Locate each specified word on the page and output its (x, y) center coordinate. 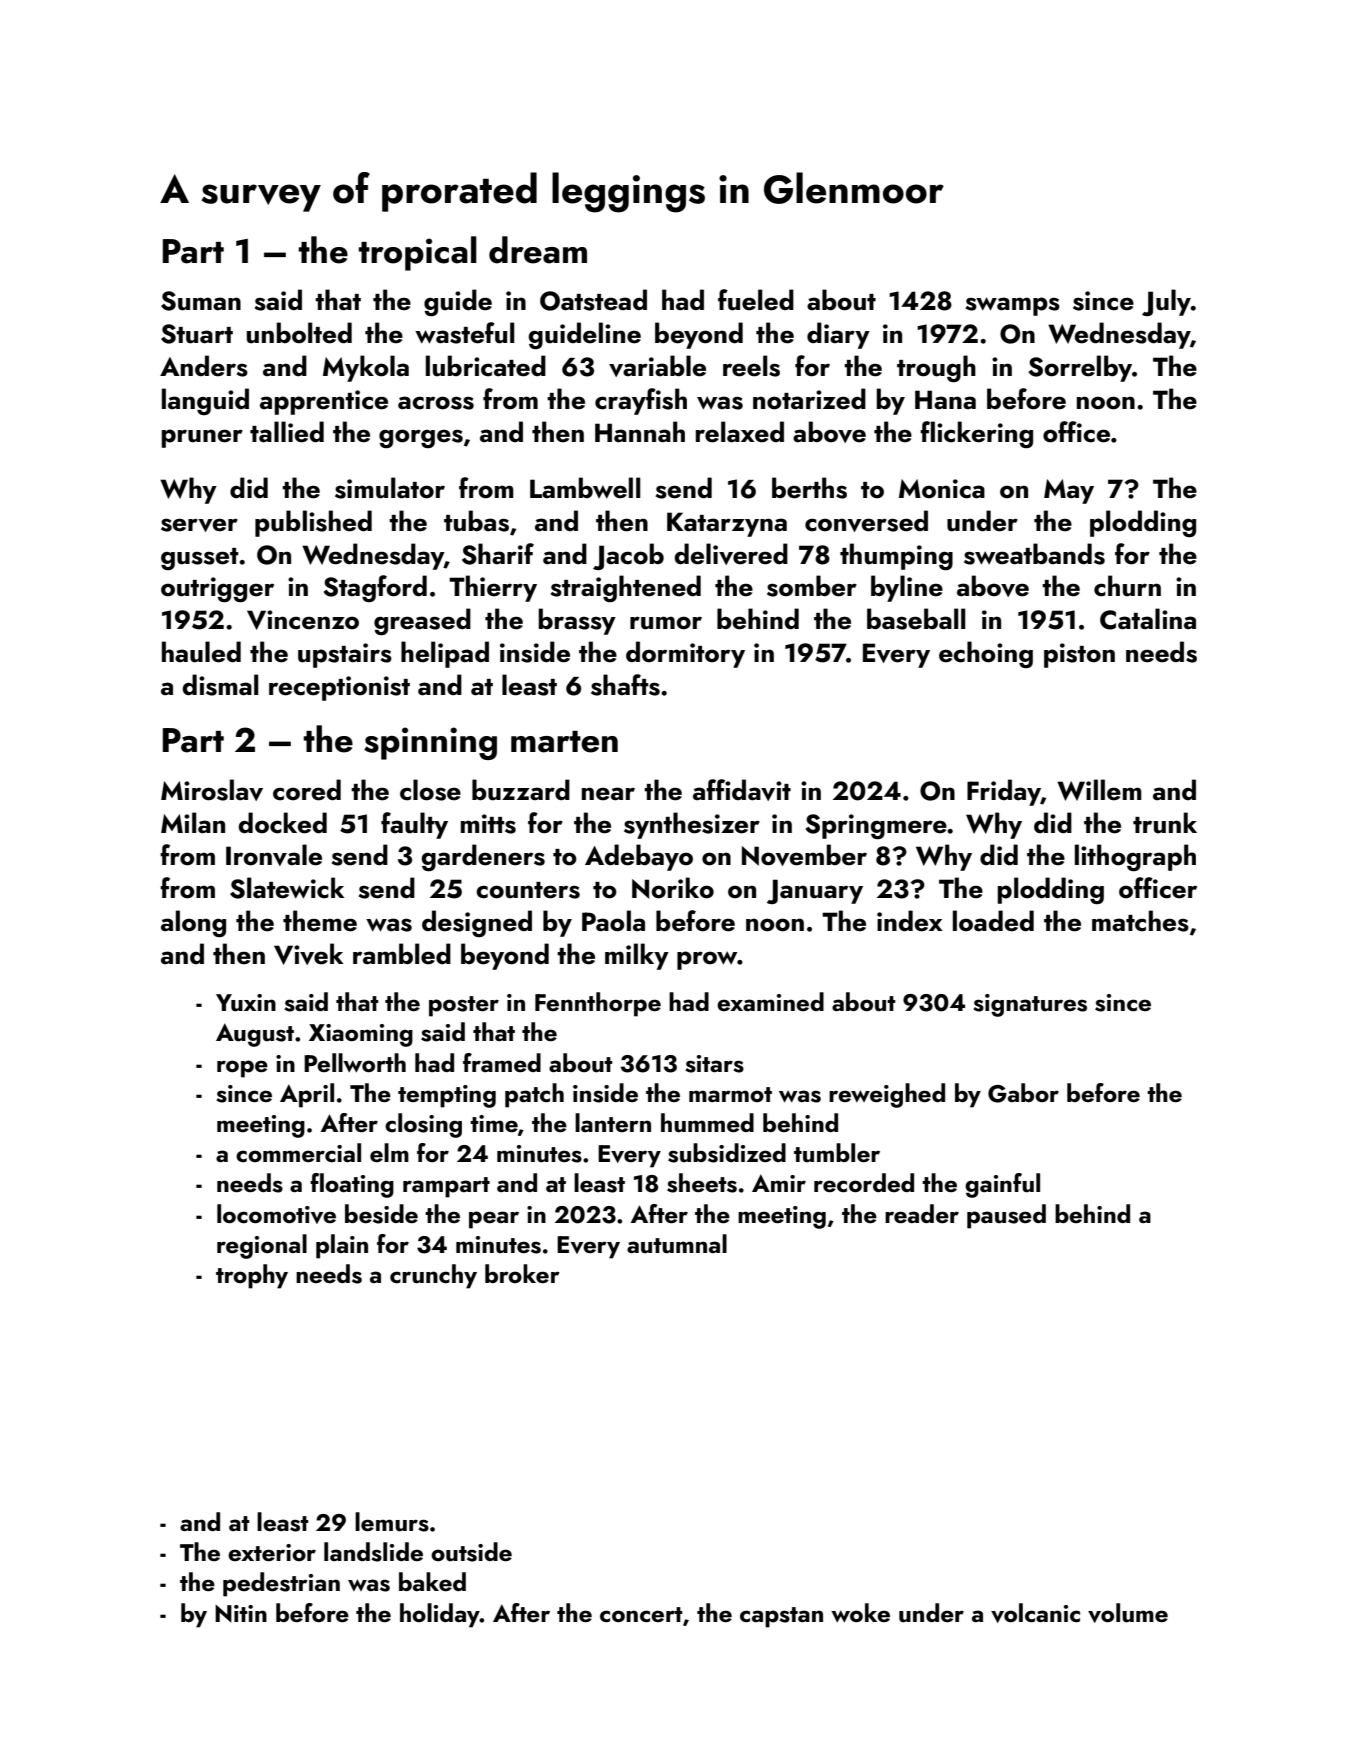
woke (860, 1612)
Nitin (241, 1613)
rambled (402, 954)
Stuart (197, 334)
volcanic (1035, 1613)
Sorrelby (1080, 368)
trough (936, 368)
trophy (252, 1276)
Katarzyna (727, 524)
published (313, 523)
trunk (1165, 823)
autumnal (677, 1244)
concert (641, 1614)
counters (528, 890)
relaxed (740, 432)
